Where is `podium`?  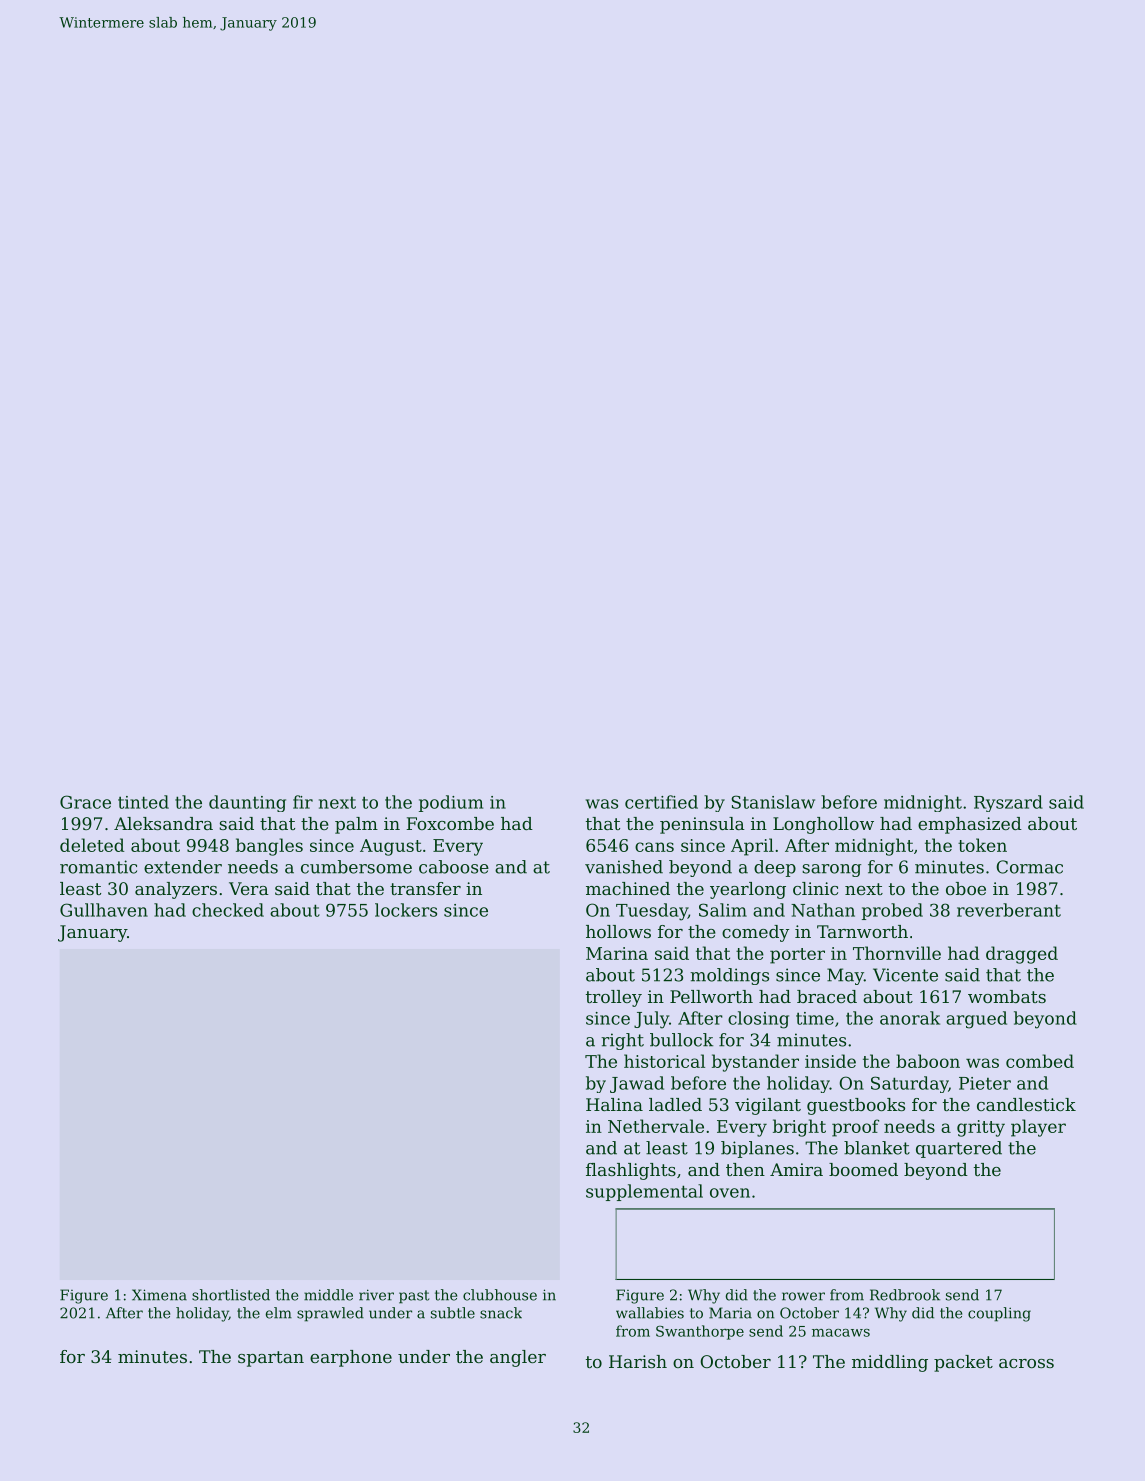
podium is located at coordinates (451, 803).
